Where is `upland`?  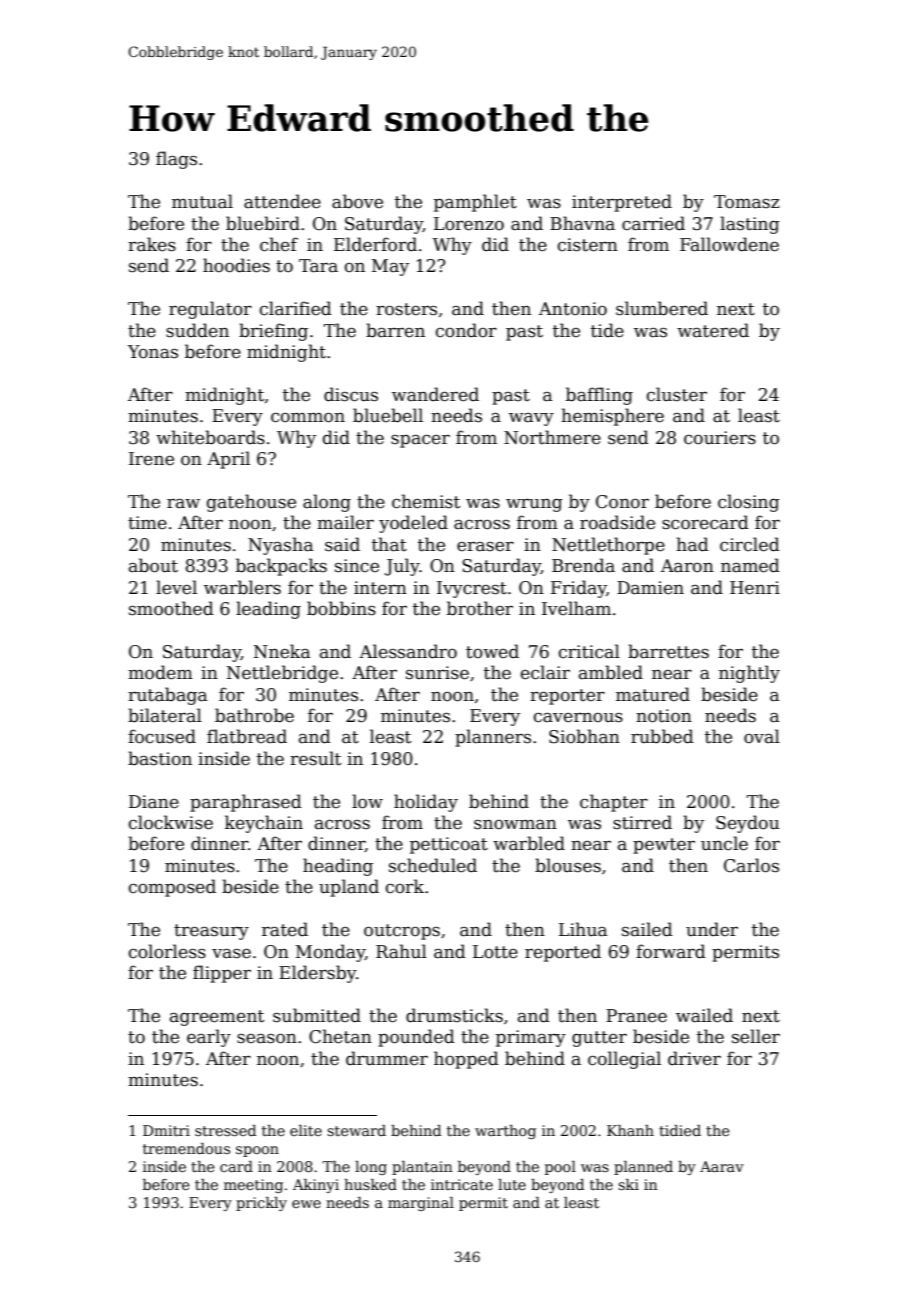
upland is located at coordinates (349, 888).
